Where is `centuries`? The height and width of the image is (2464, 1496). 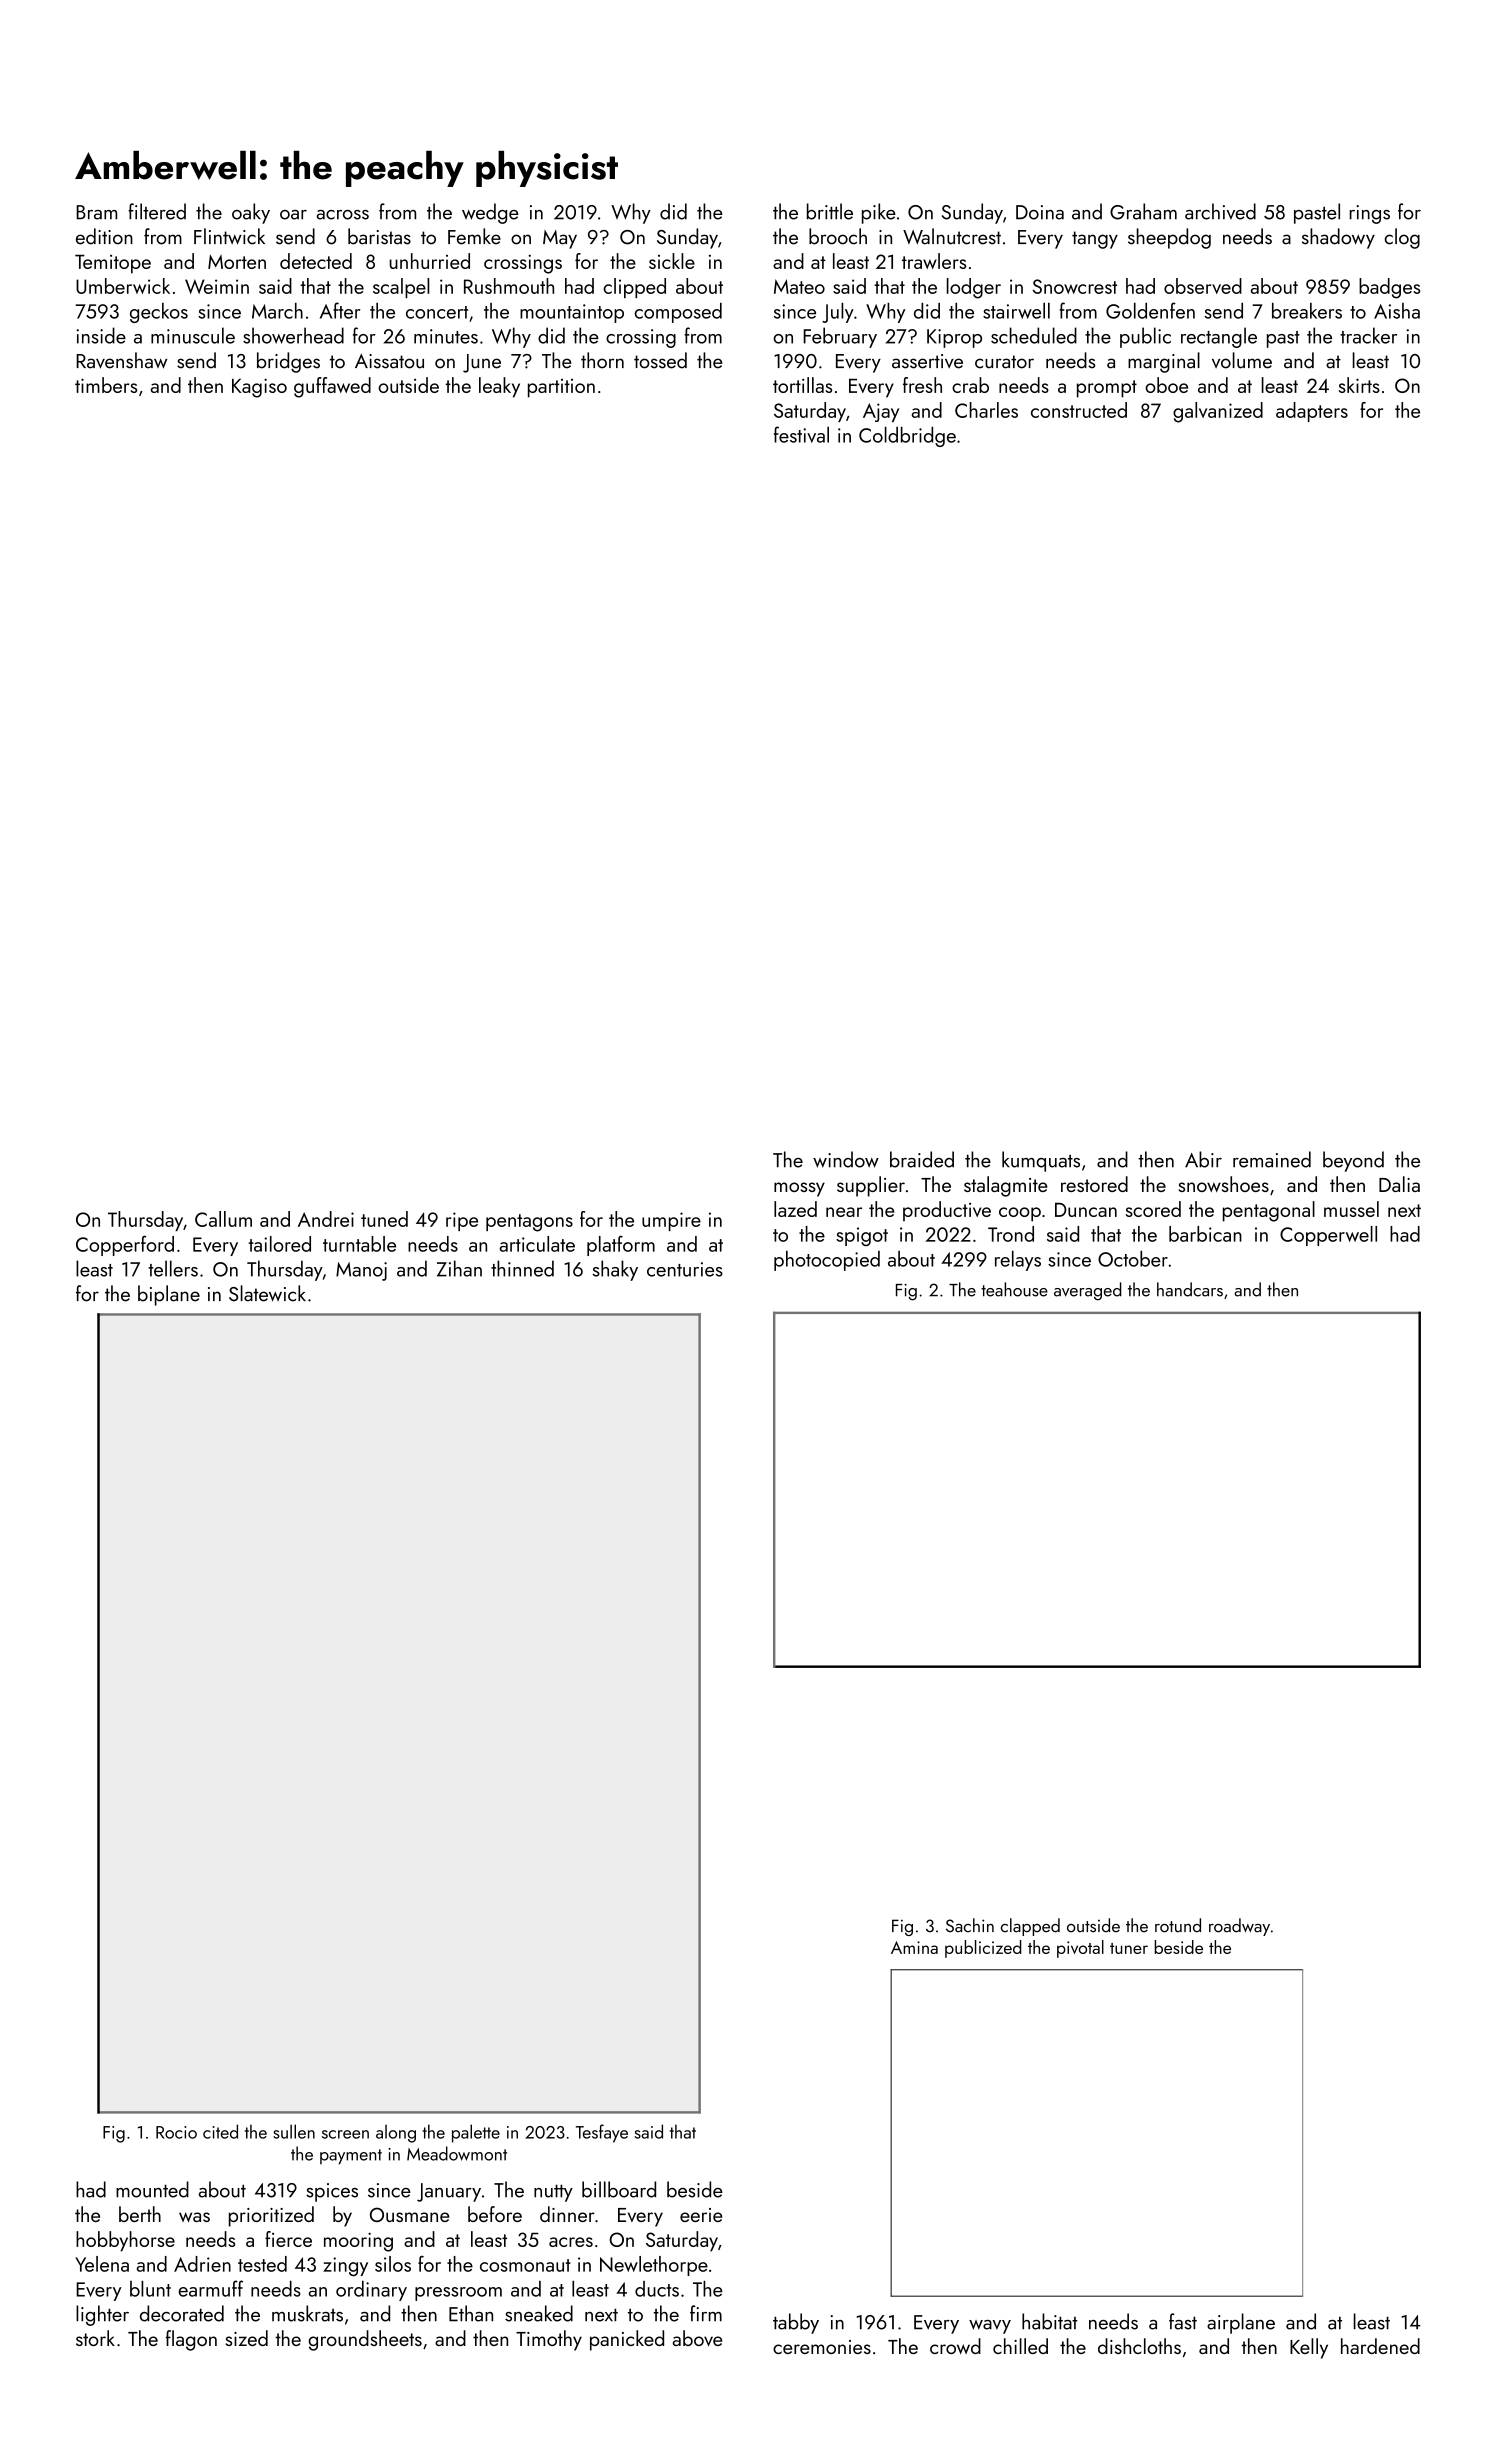 centuries is located at coordinates (685, 1269).
